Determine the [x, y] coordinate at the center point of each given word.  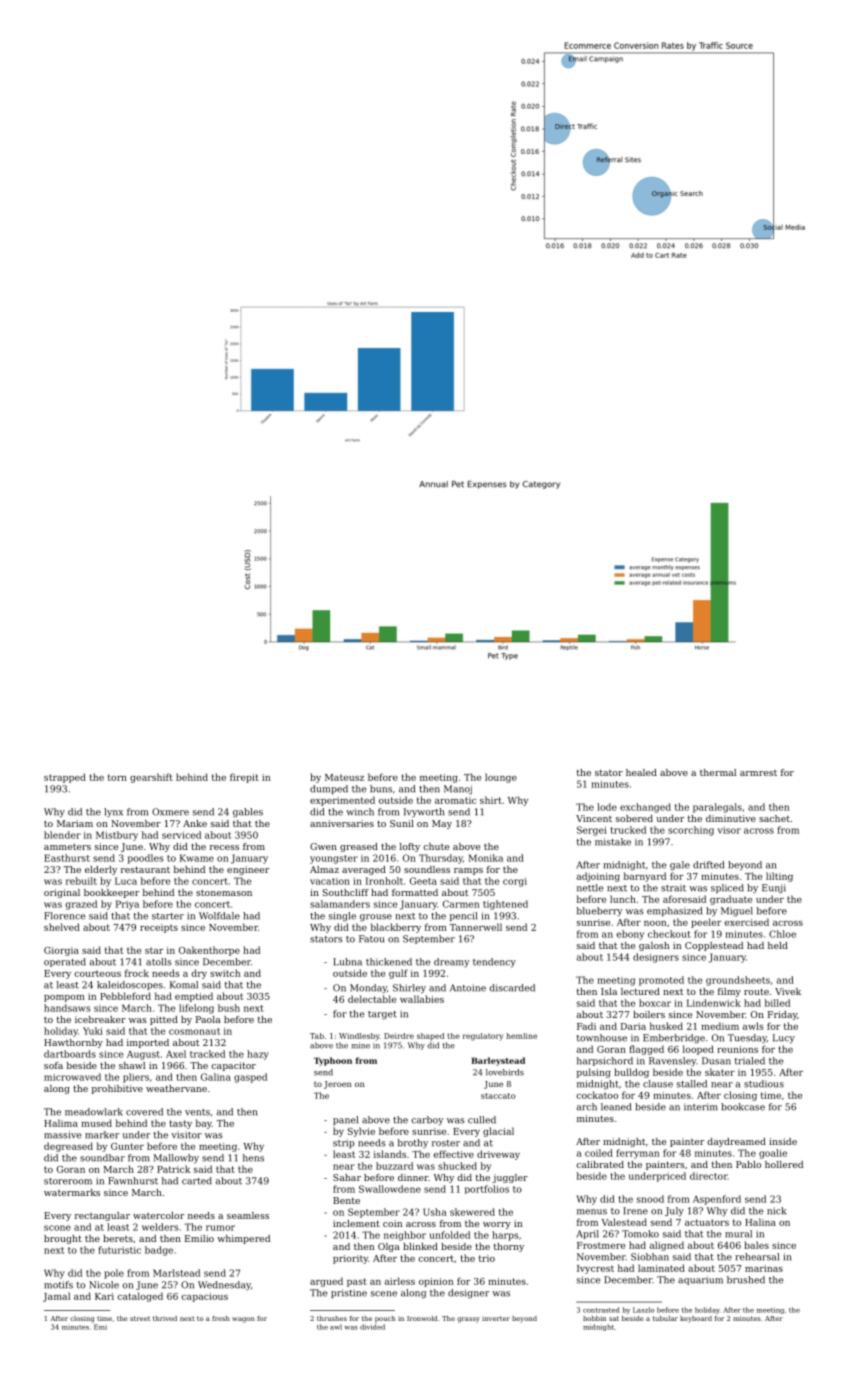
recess [224, 847]
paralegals [717, 808]
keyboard [696, 1319]
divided [372, 1327]
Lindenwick [714, 1003]
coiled [599, 1153]
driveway [498, 1155]
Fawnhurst [133, 1181]
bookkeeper [111, 893]
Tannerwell [476, 927]
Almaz [324, 869]
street [140, 1318]
